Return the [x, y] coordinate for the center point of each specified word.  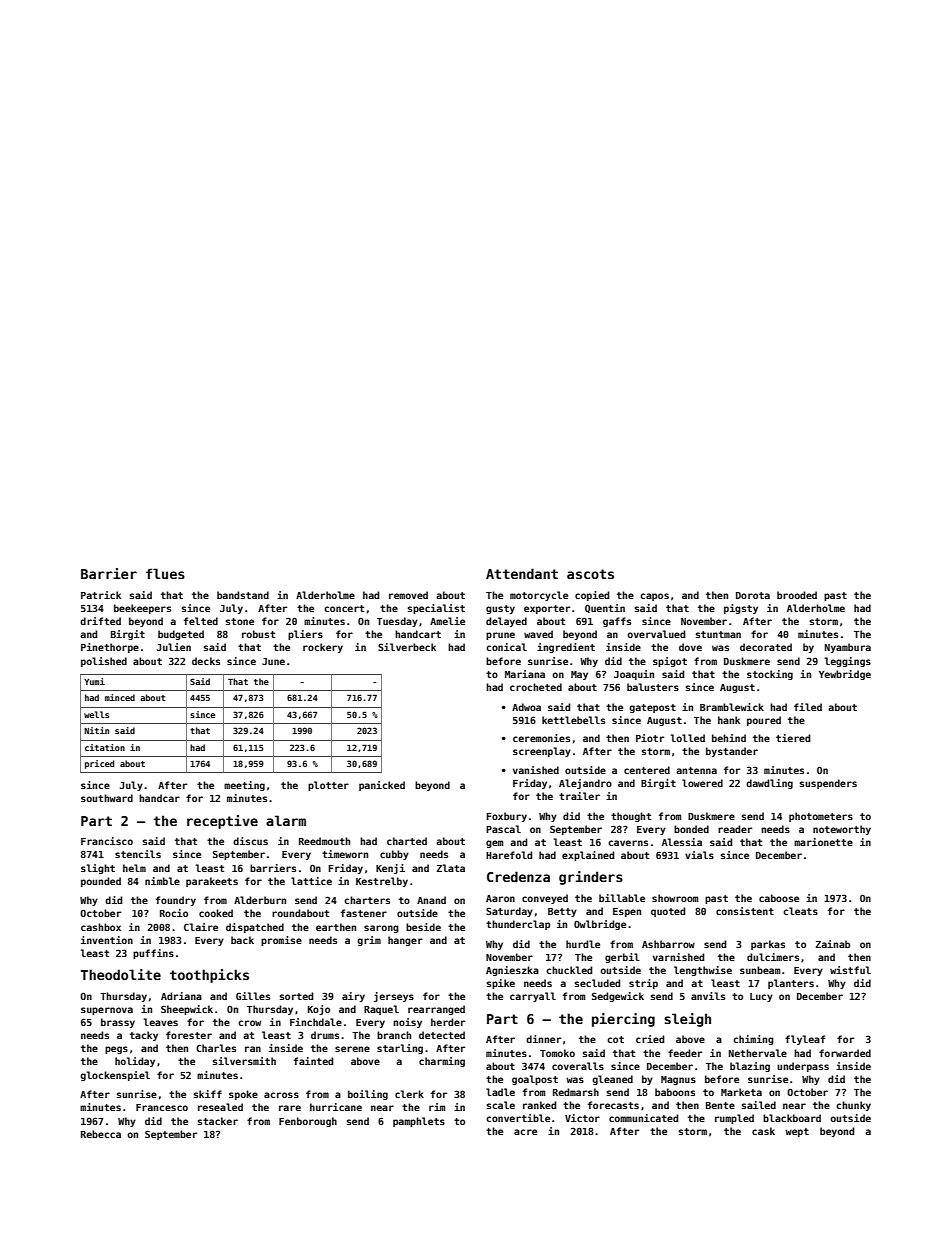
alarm [286, 820]
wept [797, 1132]
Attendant [522, 573]
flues [165, 573]
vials [699, 855]
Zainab [833, 944]
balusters [653, 687]
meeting [244, 786]
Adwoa [526, 707]
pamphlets [419, 1122]
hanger [405, 941]
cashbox [101, 927]
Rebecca [101, 1134]
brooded [797, 595]
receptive [222, 822]
